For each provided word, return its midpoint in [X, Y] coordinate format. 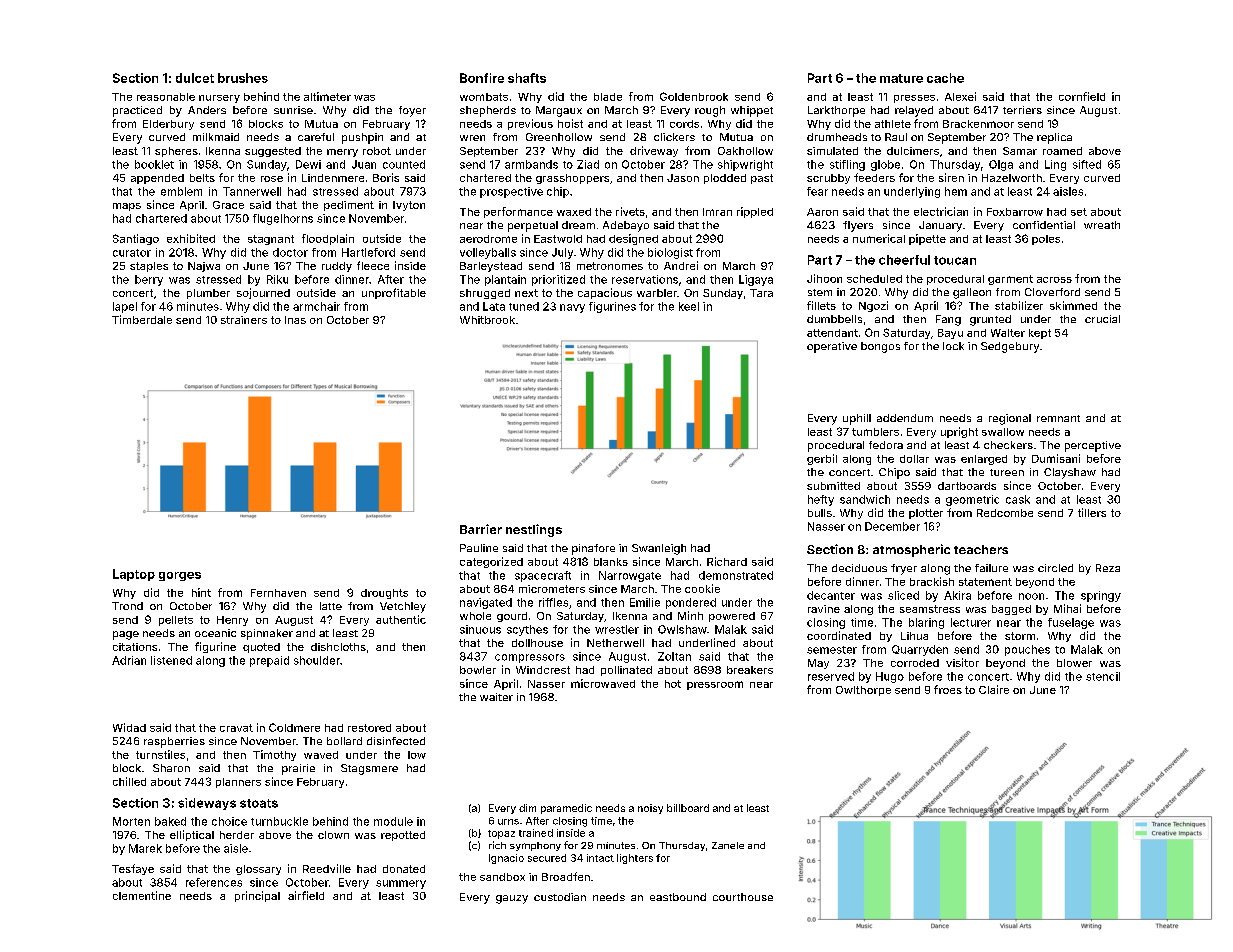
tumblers [875, 432]
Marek [145, 848]
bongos [880, 347]
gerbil [822, 459]
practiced [137, 111]
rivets [630, 211]
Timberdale [142, 319]
